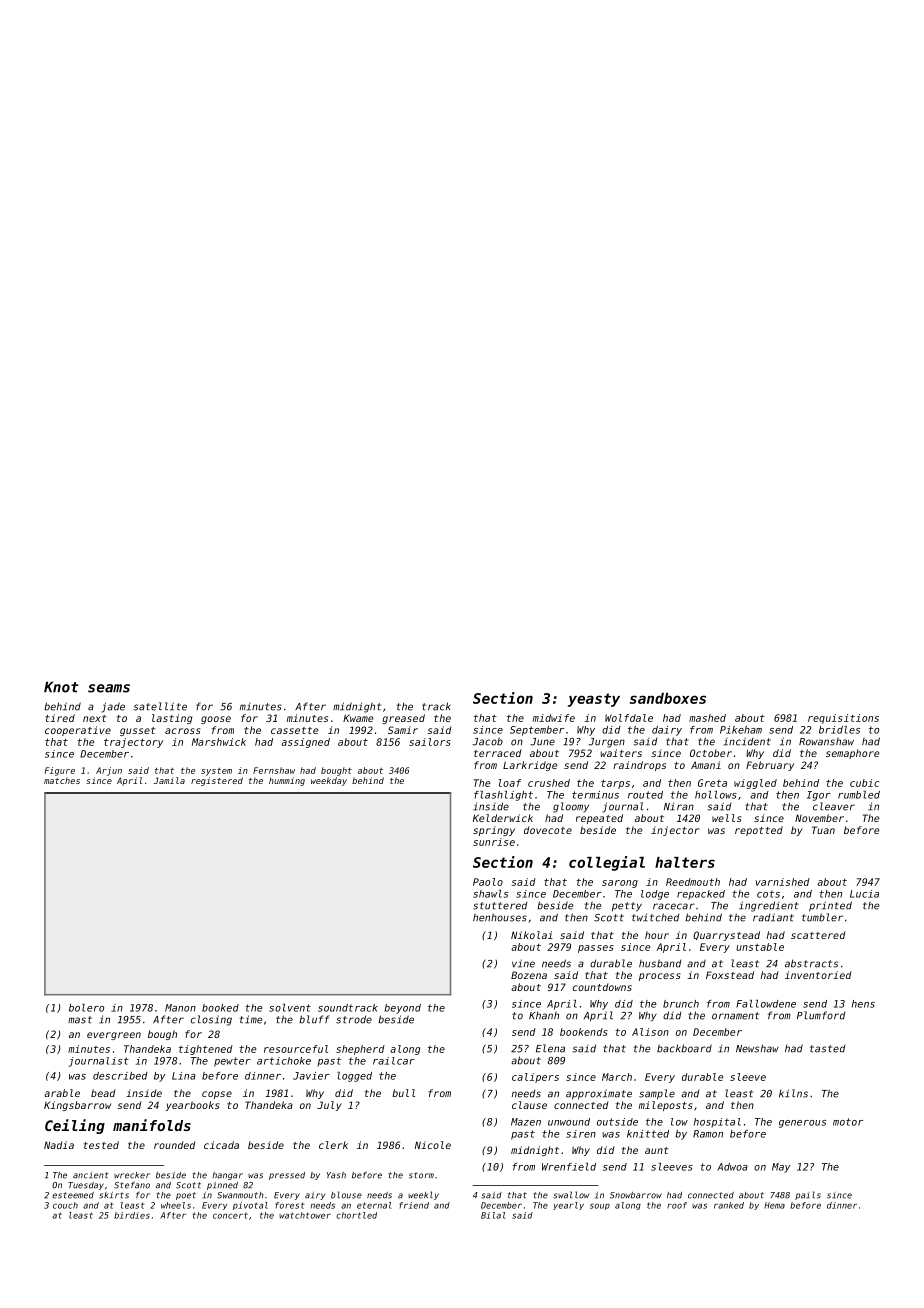 The height and width of the document is (1308, 924). Describe the element at coordinates (356, 1215) in the document. I see `chortled` at that location.
